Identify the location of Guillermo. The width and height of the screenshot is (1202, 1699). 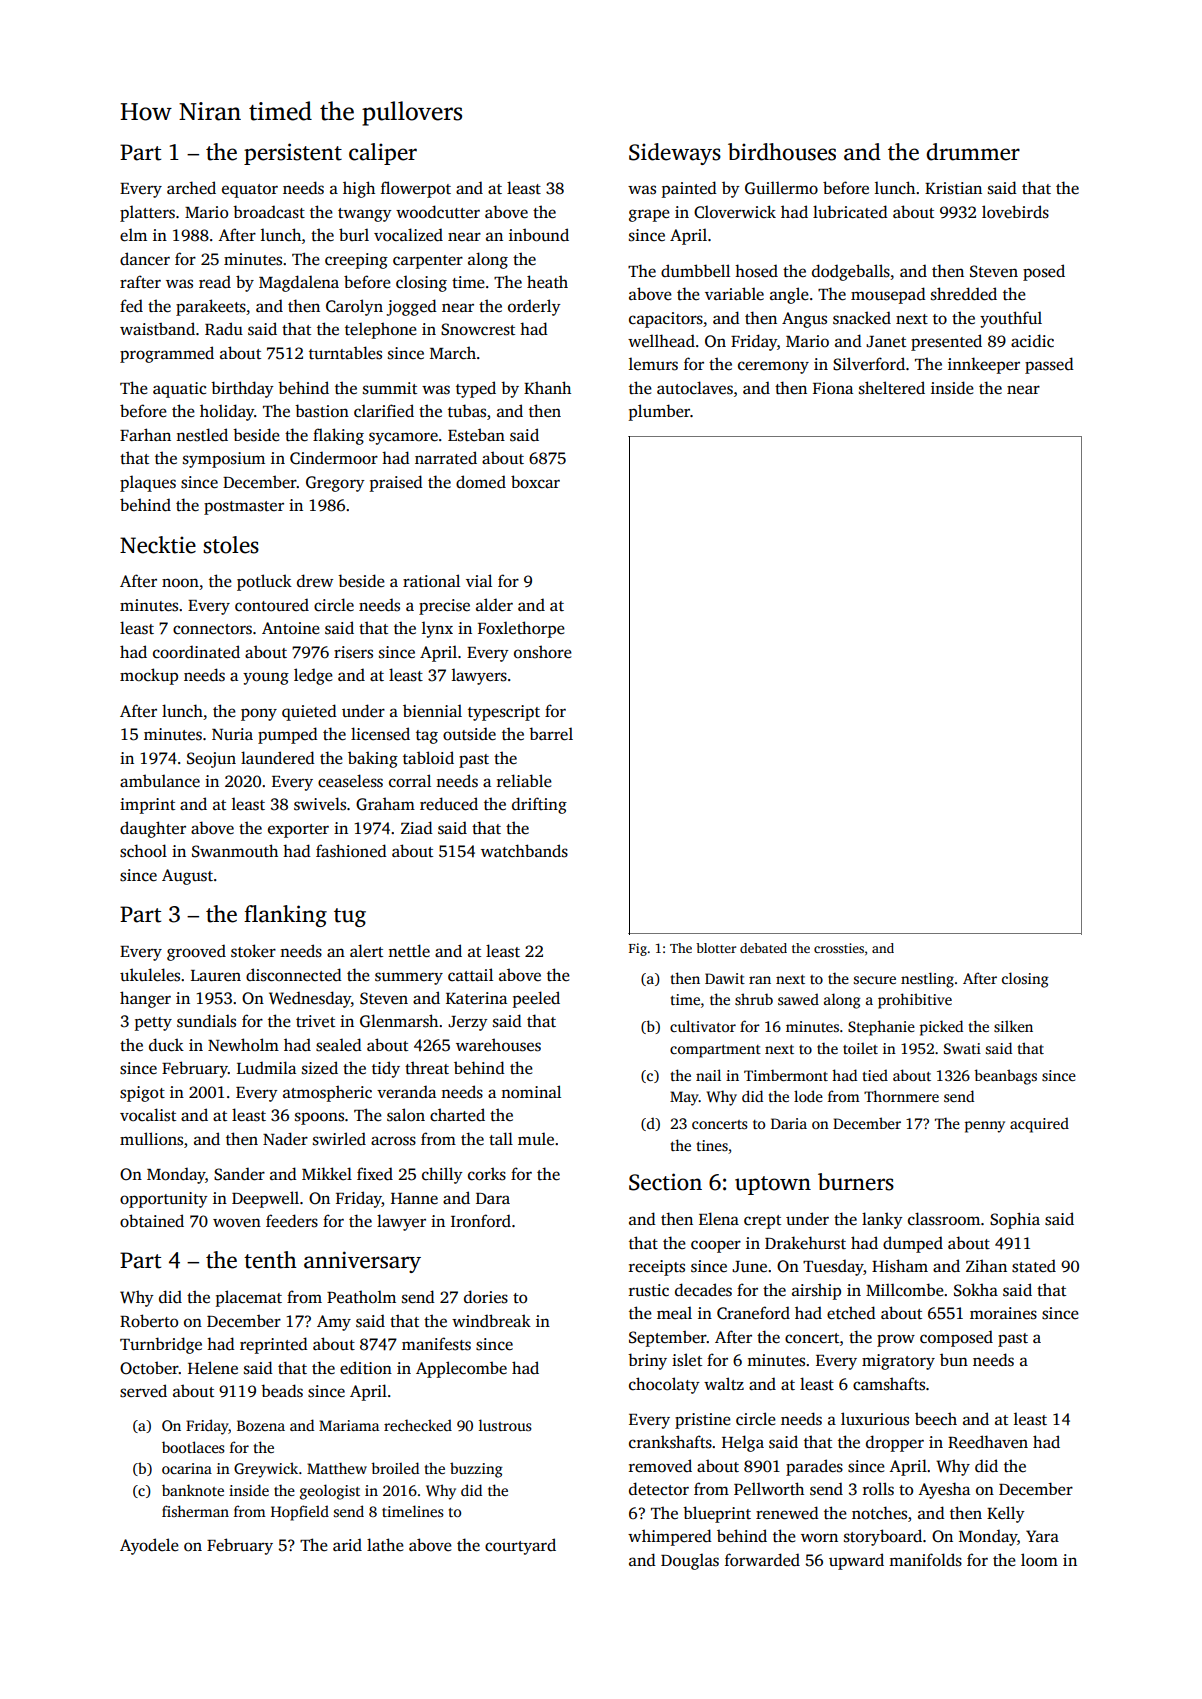
(781, 188).
